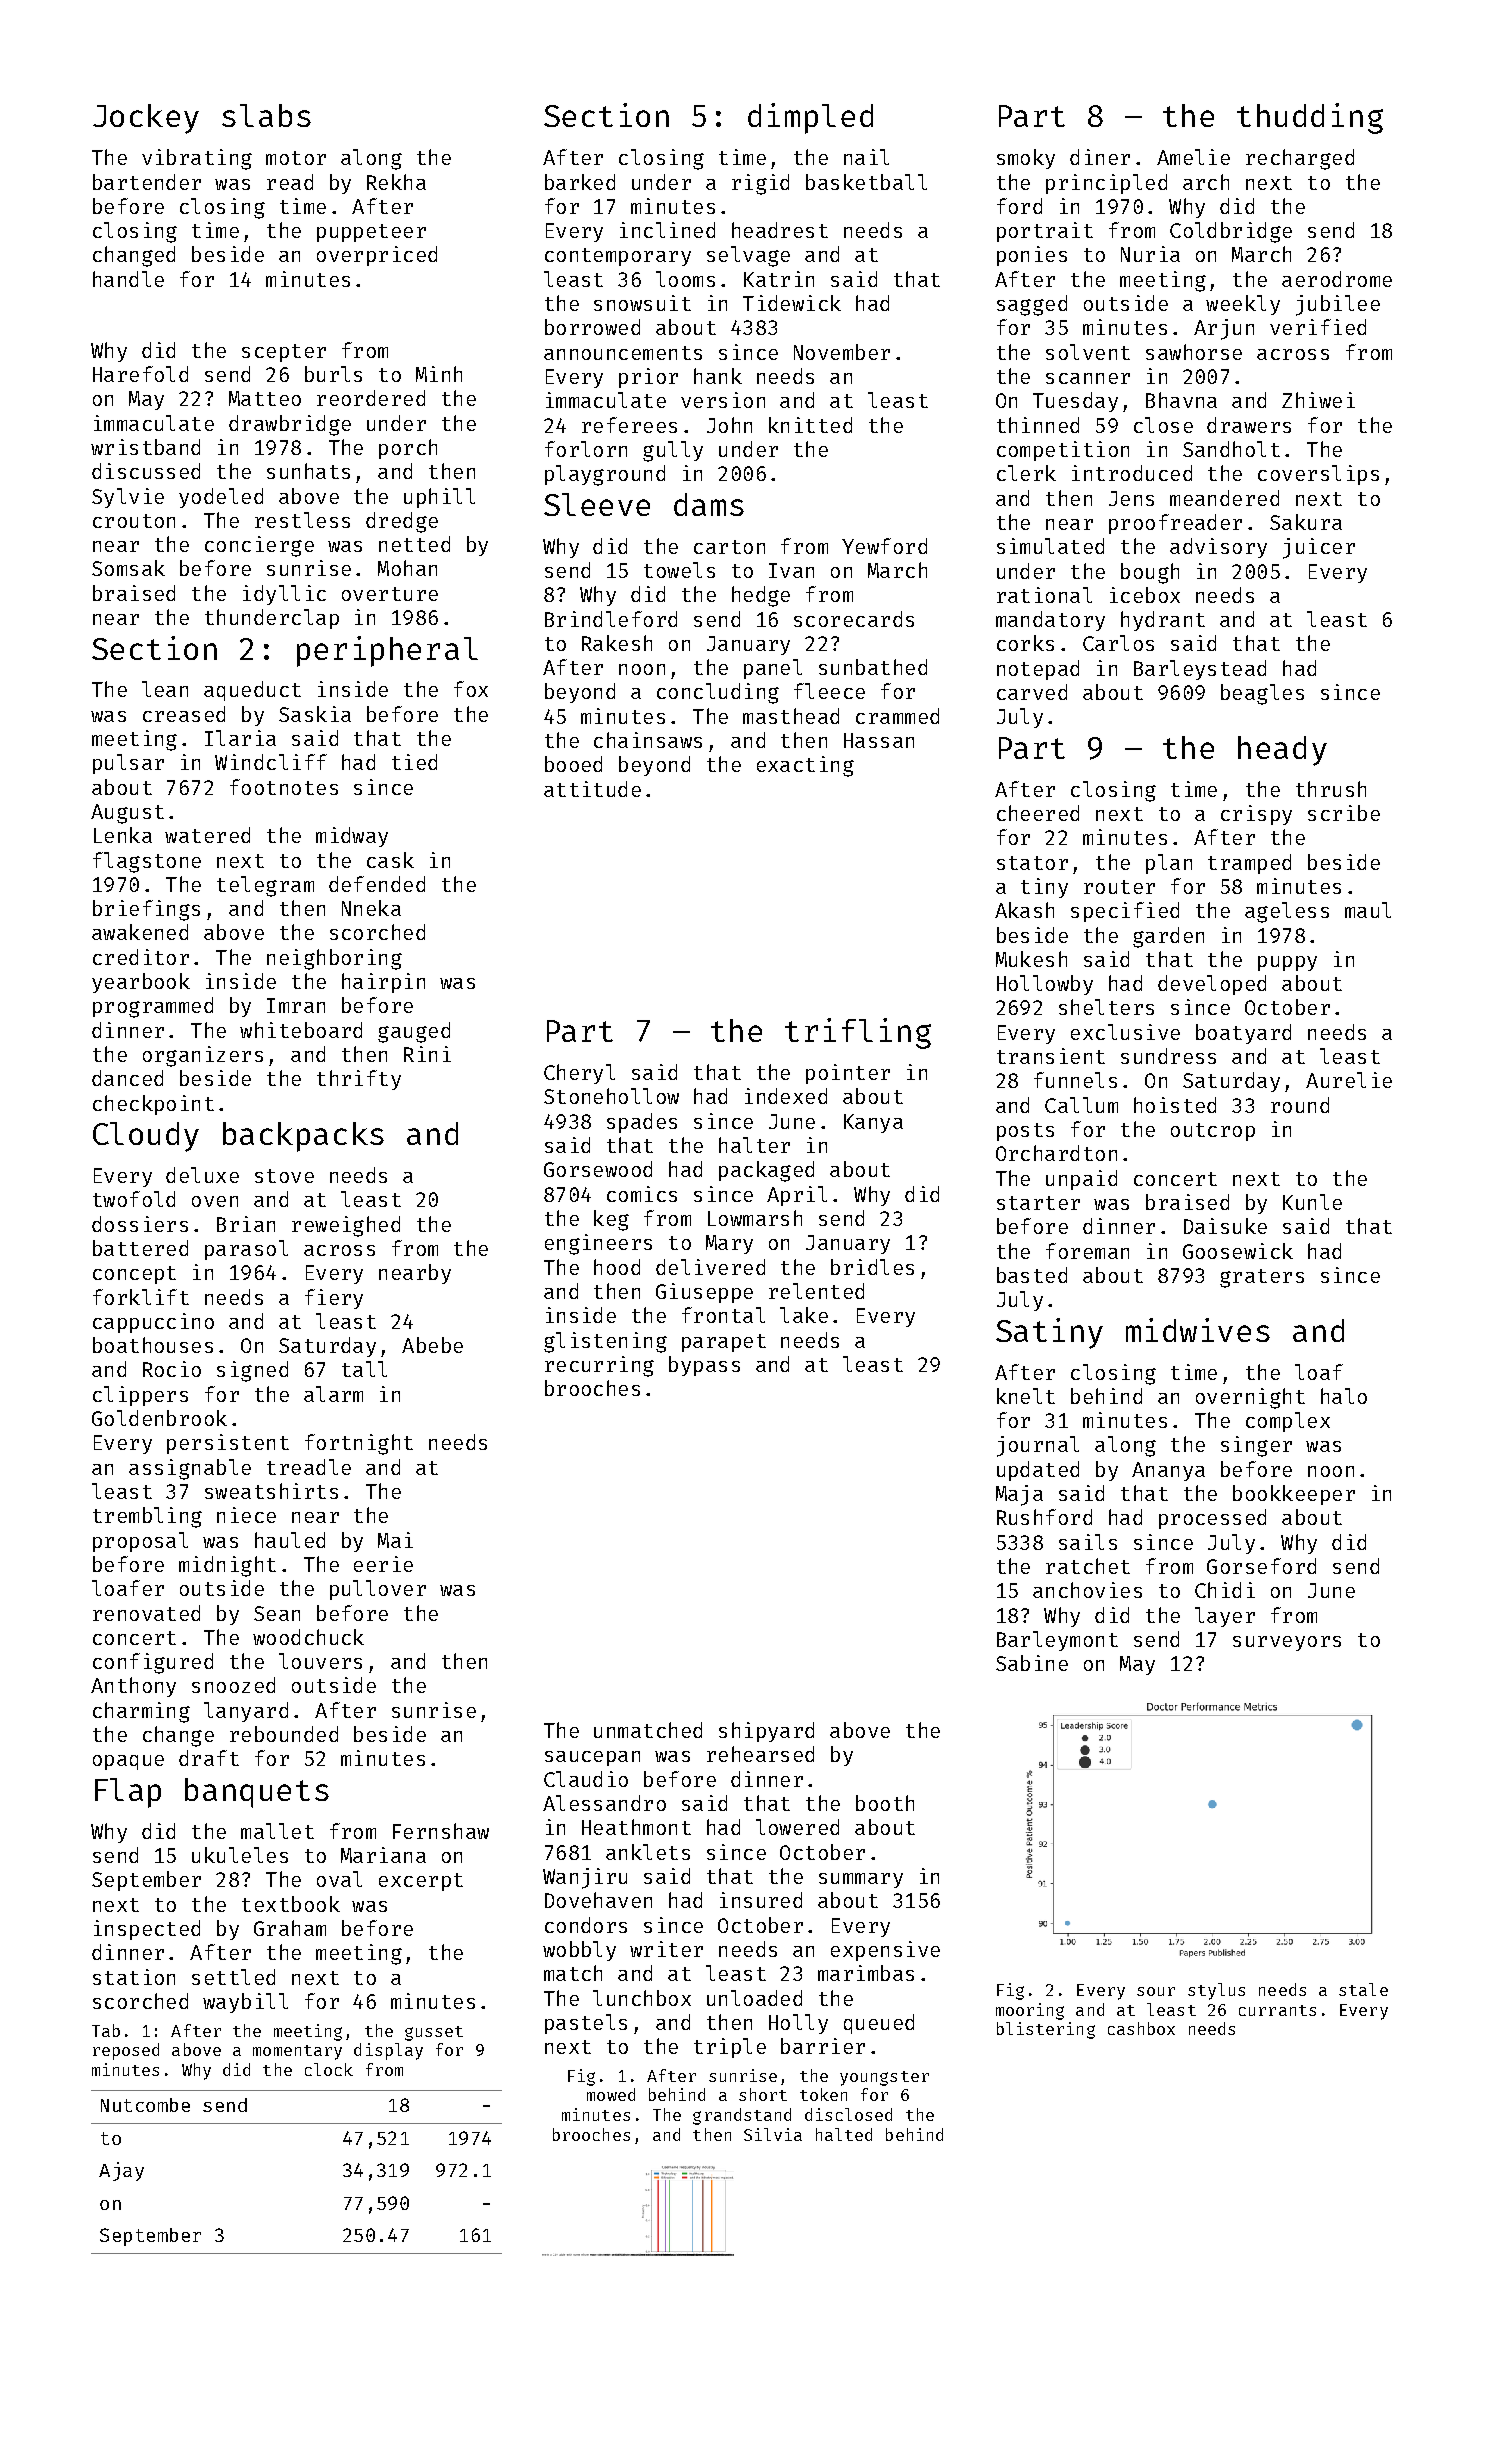 The width and height of the document is (1496, 2464). Describe the element at coordinates (592, 1758) in the document. I see `saucepan` at that location.
